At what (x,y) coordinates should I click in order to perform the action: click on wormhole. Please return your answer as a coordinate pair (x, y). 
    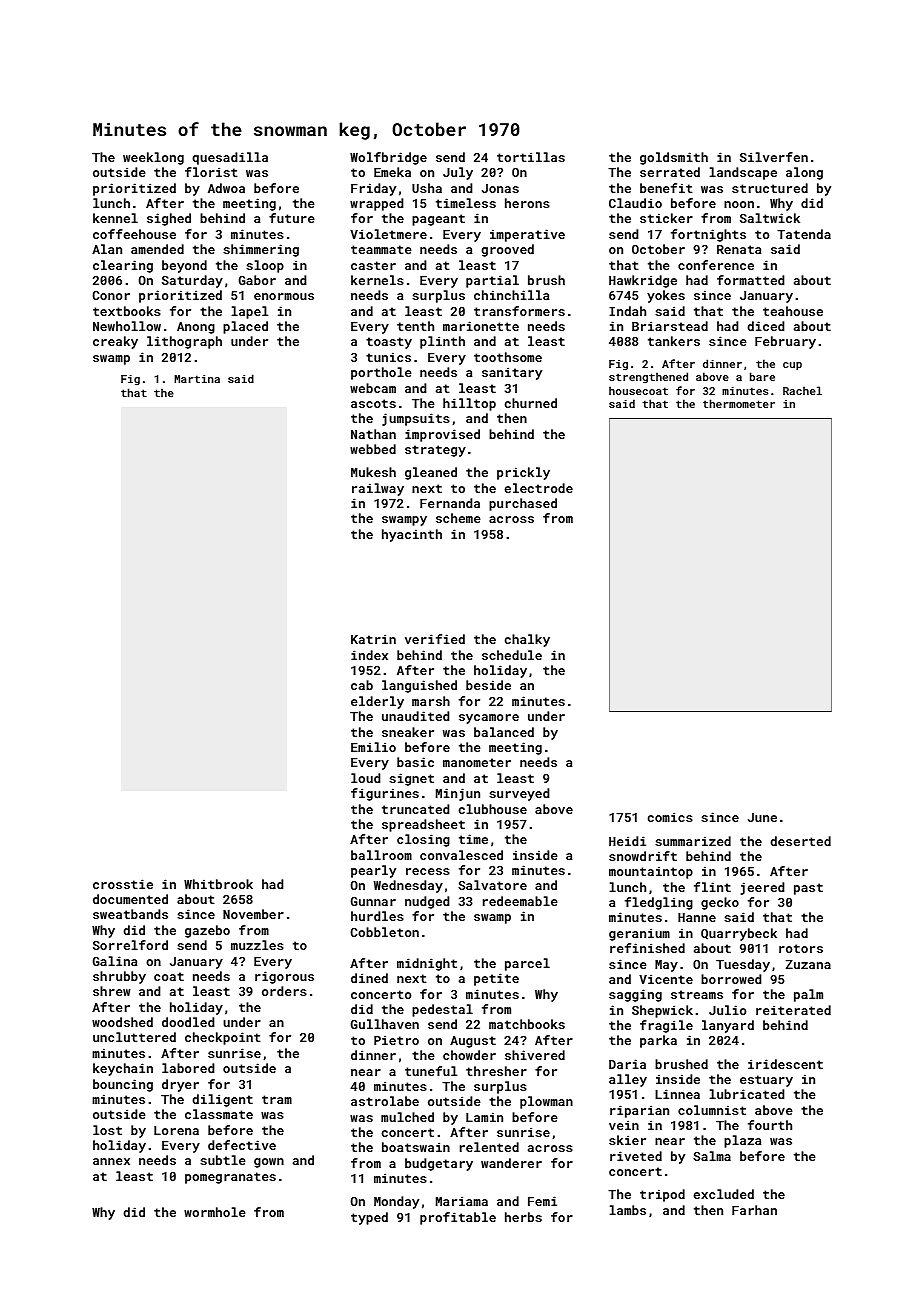
    Looking at the image, I should click on (215, 1212).
